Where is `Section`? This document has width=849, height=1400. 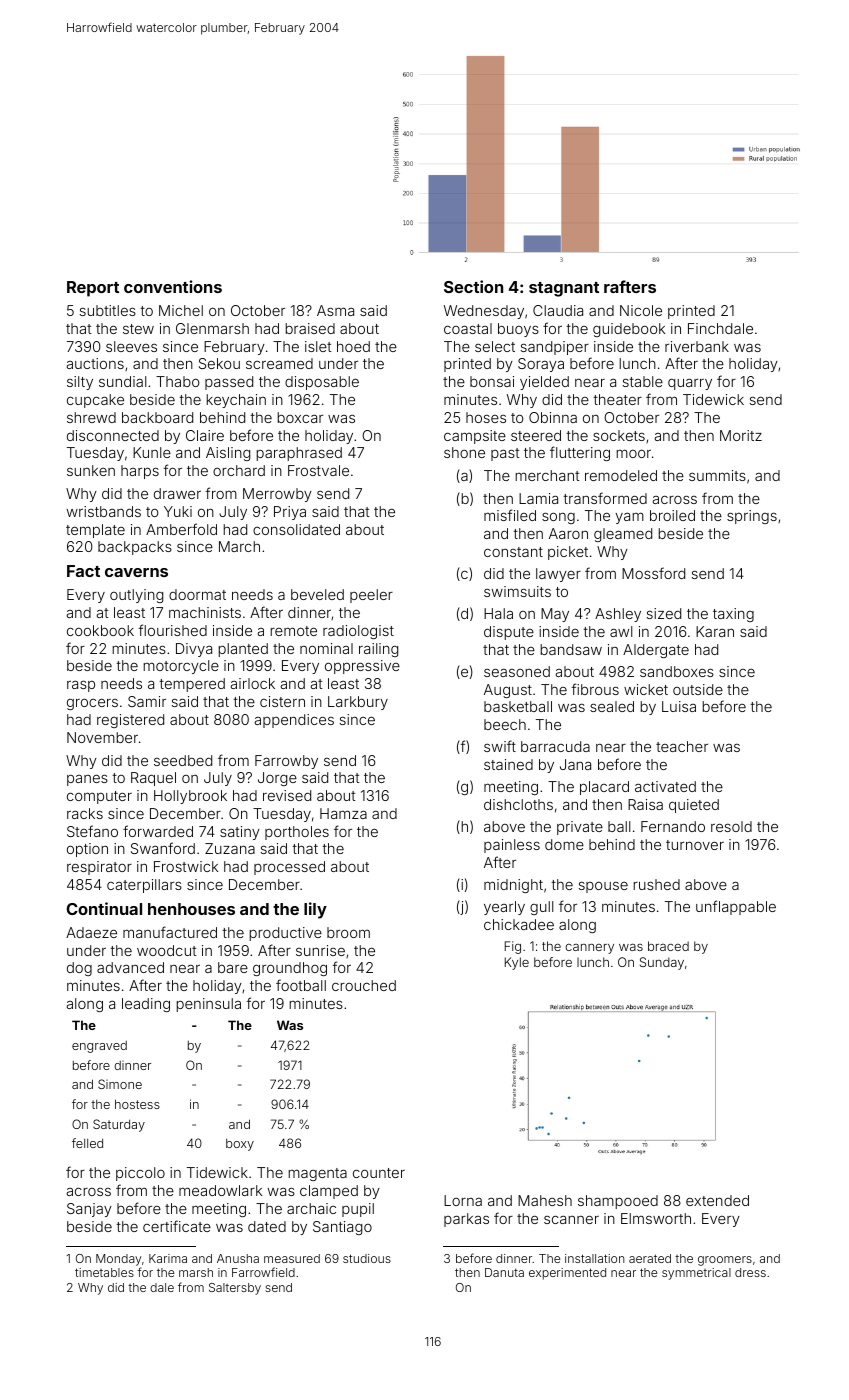
Section is located at coordinates (473, 286).
